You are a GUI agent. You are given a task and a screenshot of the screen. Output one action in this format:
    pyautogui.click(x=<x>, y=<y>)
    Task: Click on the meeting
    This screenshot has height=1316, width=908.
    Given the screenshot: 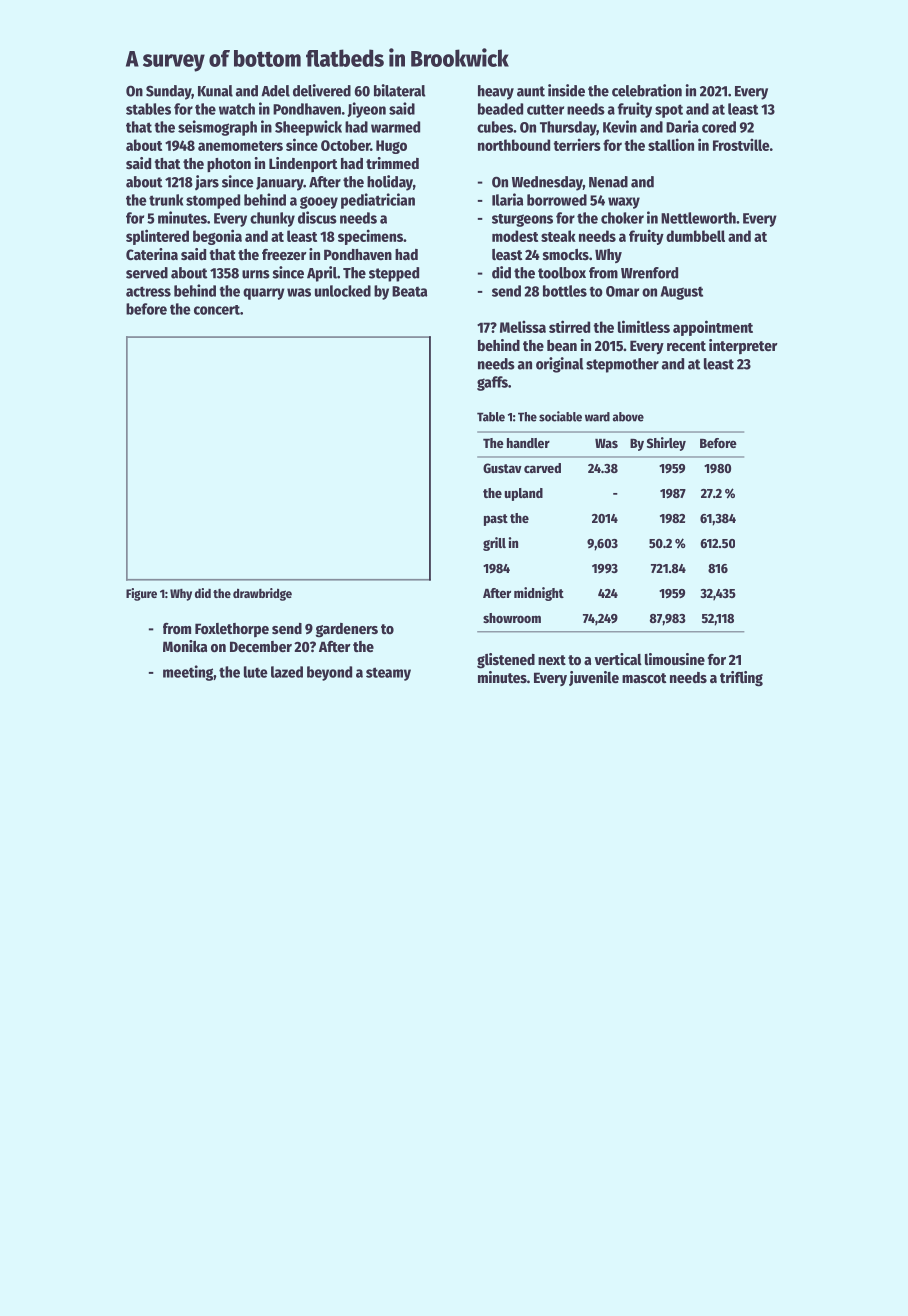 What is the action you would take?
    pyautogui.click(x=188, y=673)
